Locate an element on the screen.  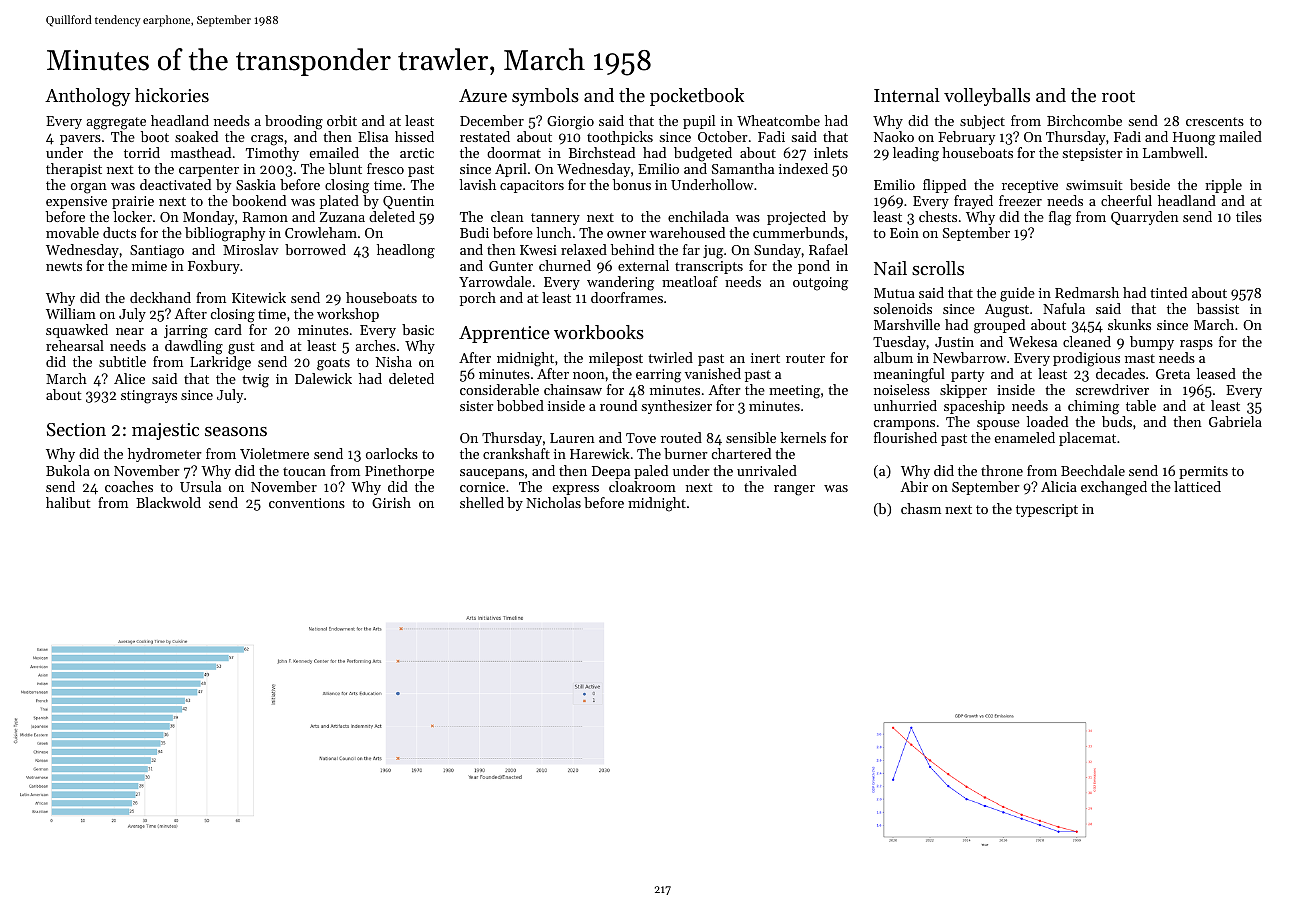
outgoing is located at coordinates (820, 284).
